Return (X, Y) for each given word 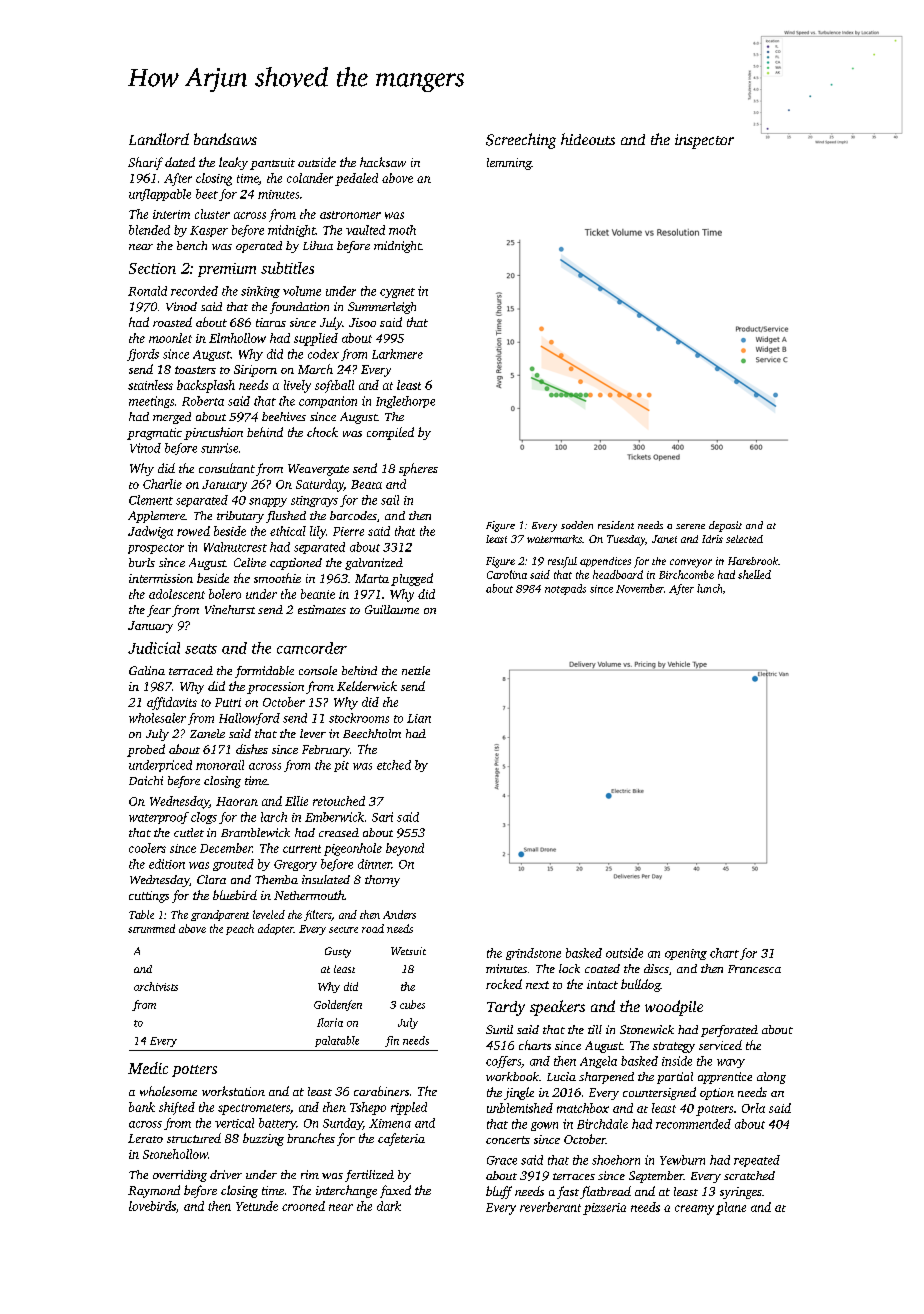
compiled (390, 433)
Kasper (209, 231)
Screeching (521, 141)
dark (389, 1206)
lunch (709, 588)
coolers (147, 848)
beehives (284, 416)
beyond (405, 849)
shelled (754, 574)
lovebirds (152, 1206)
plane (731, 1208)
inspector (704, 141)
